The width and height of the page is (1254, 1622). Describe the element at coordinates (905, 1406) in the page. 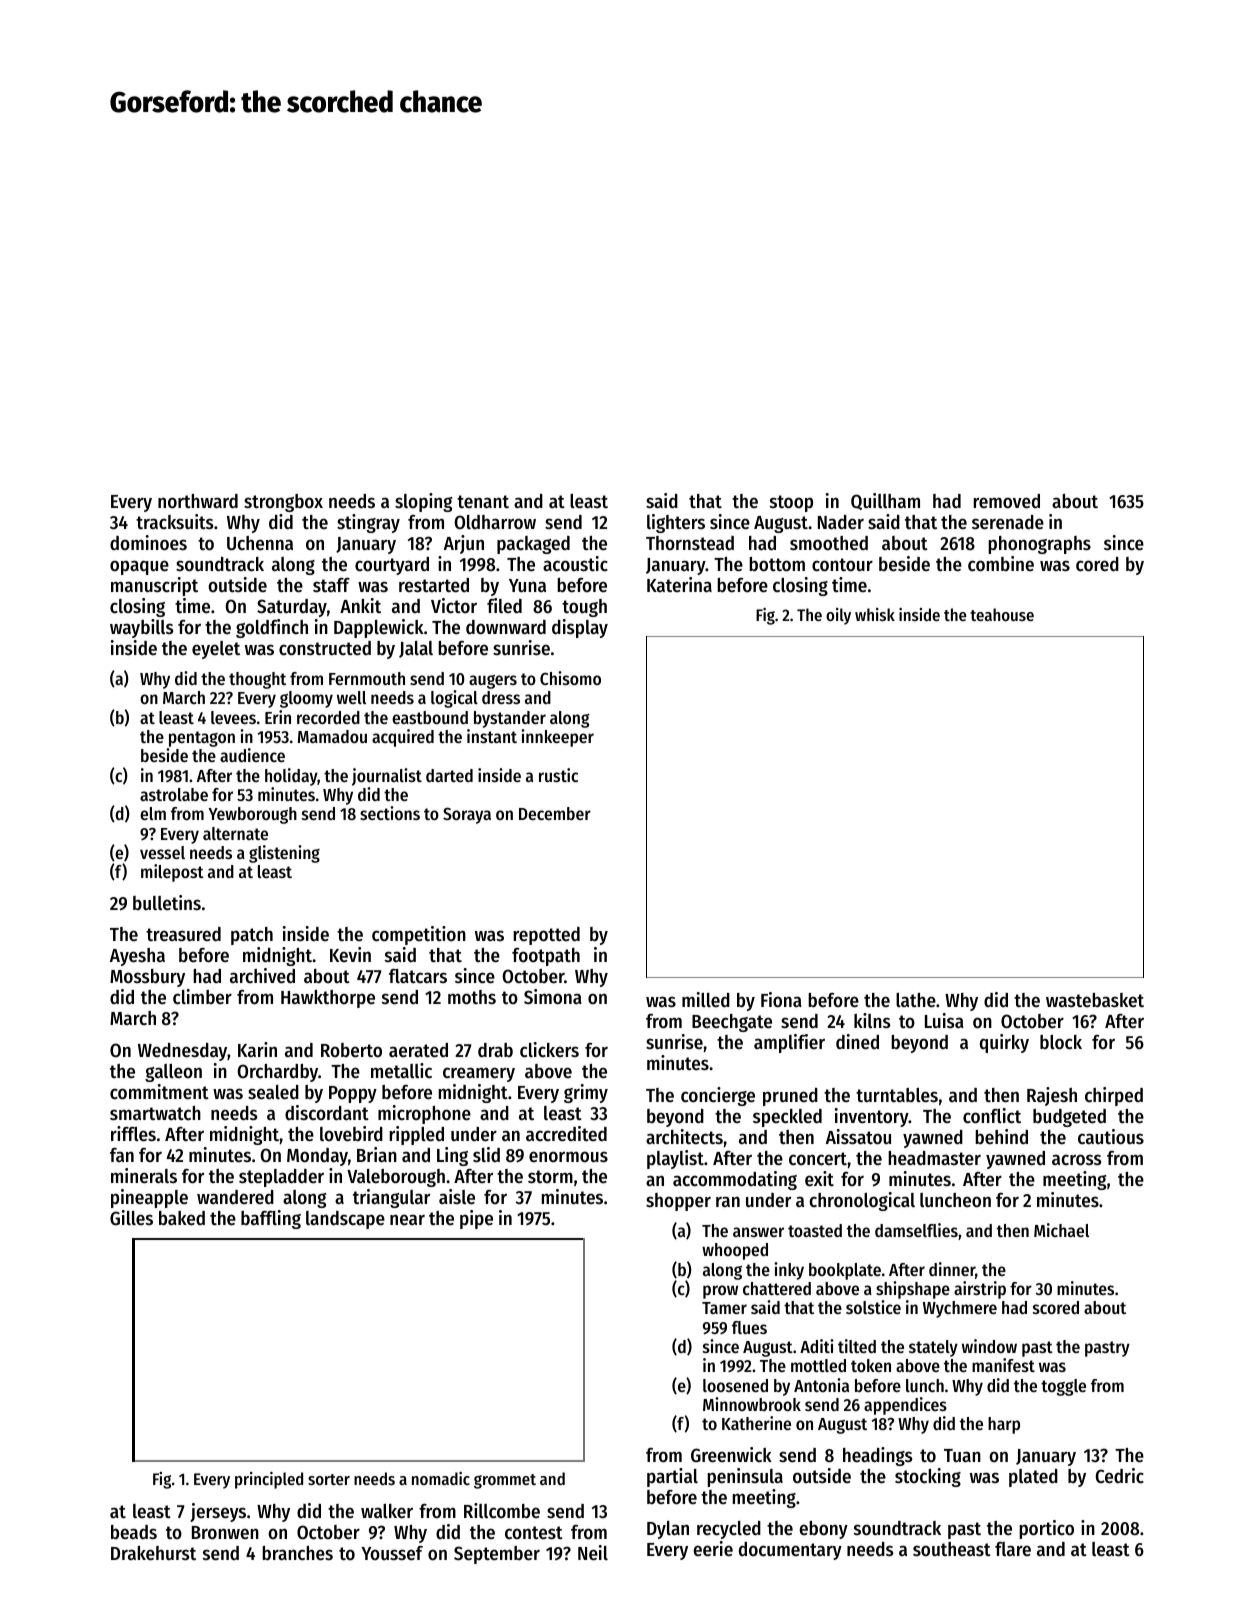

I see `appendices` at that location.
